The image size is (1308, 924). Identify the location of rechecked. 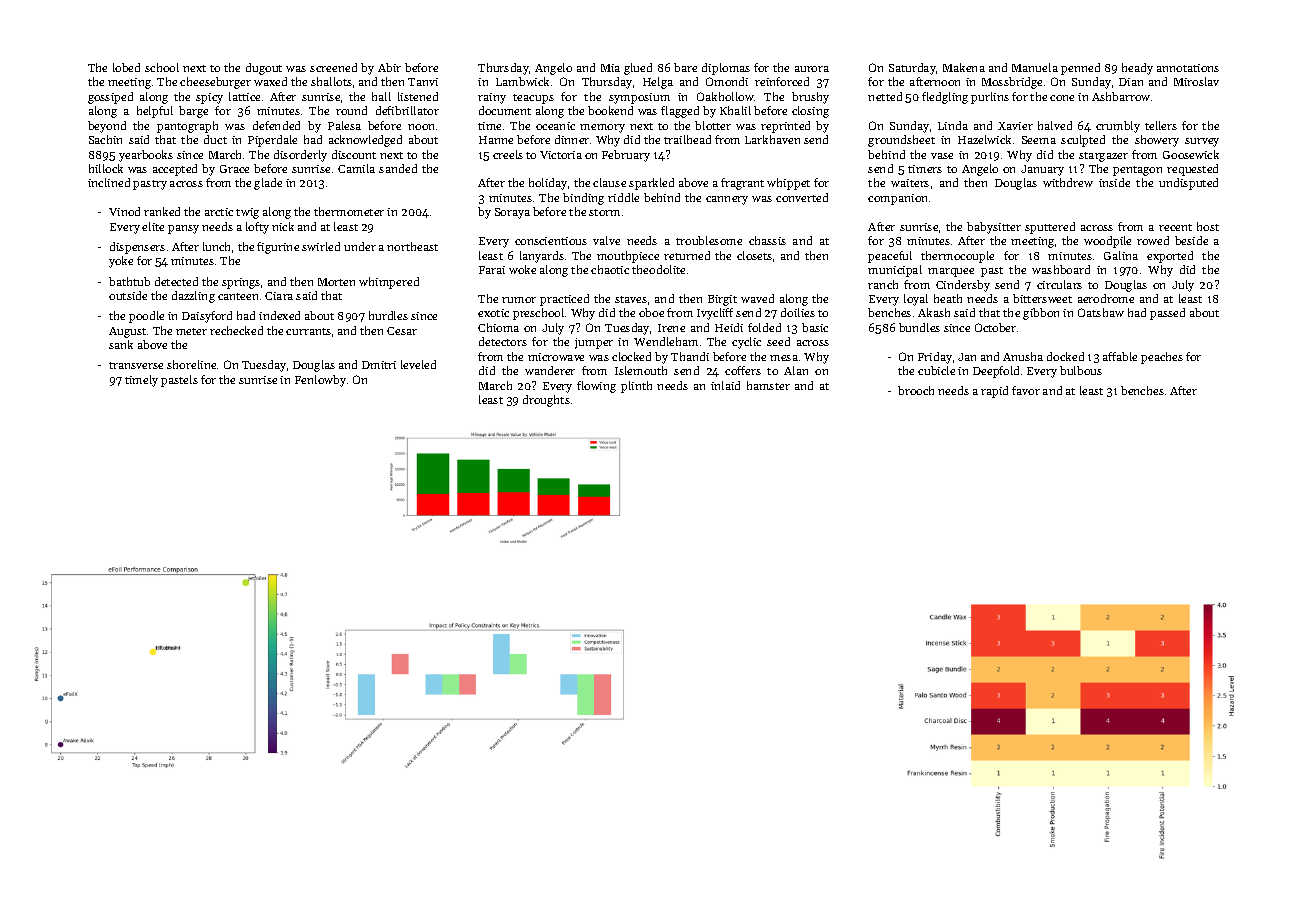
(236, 330).
